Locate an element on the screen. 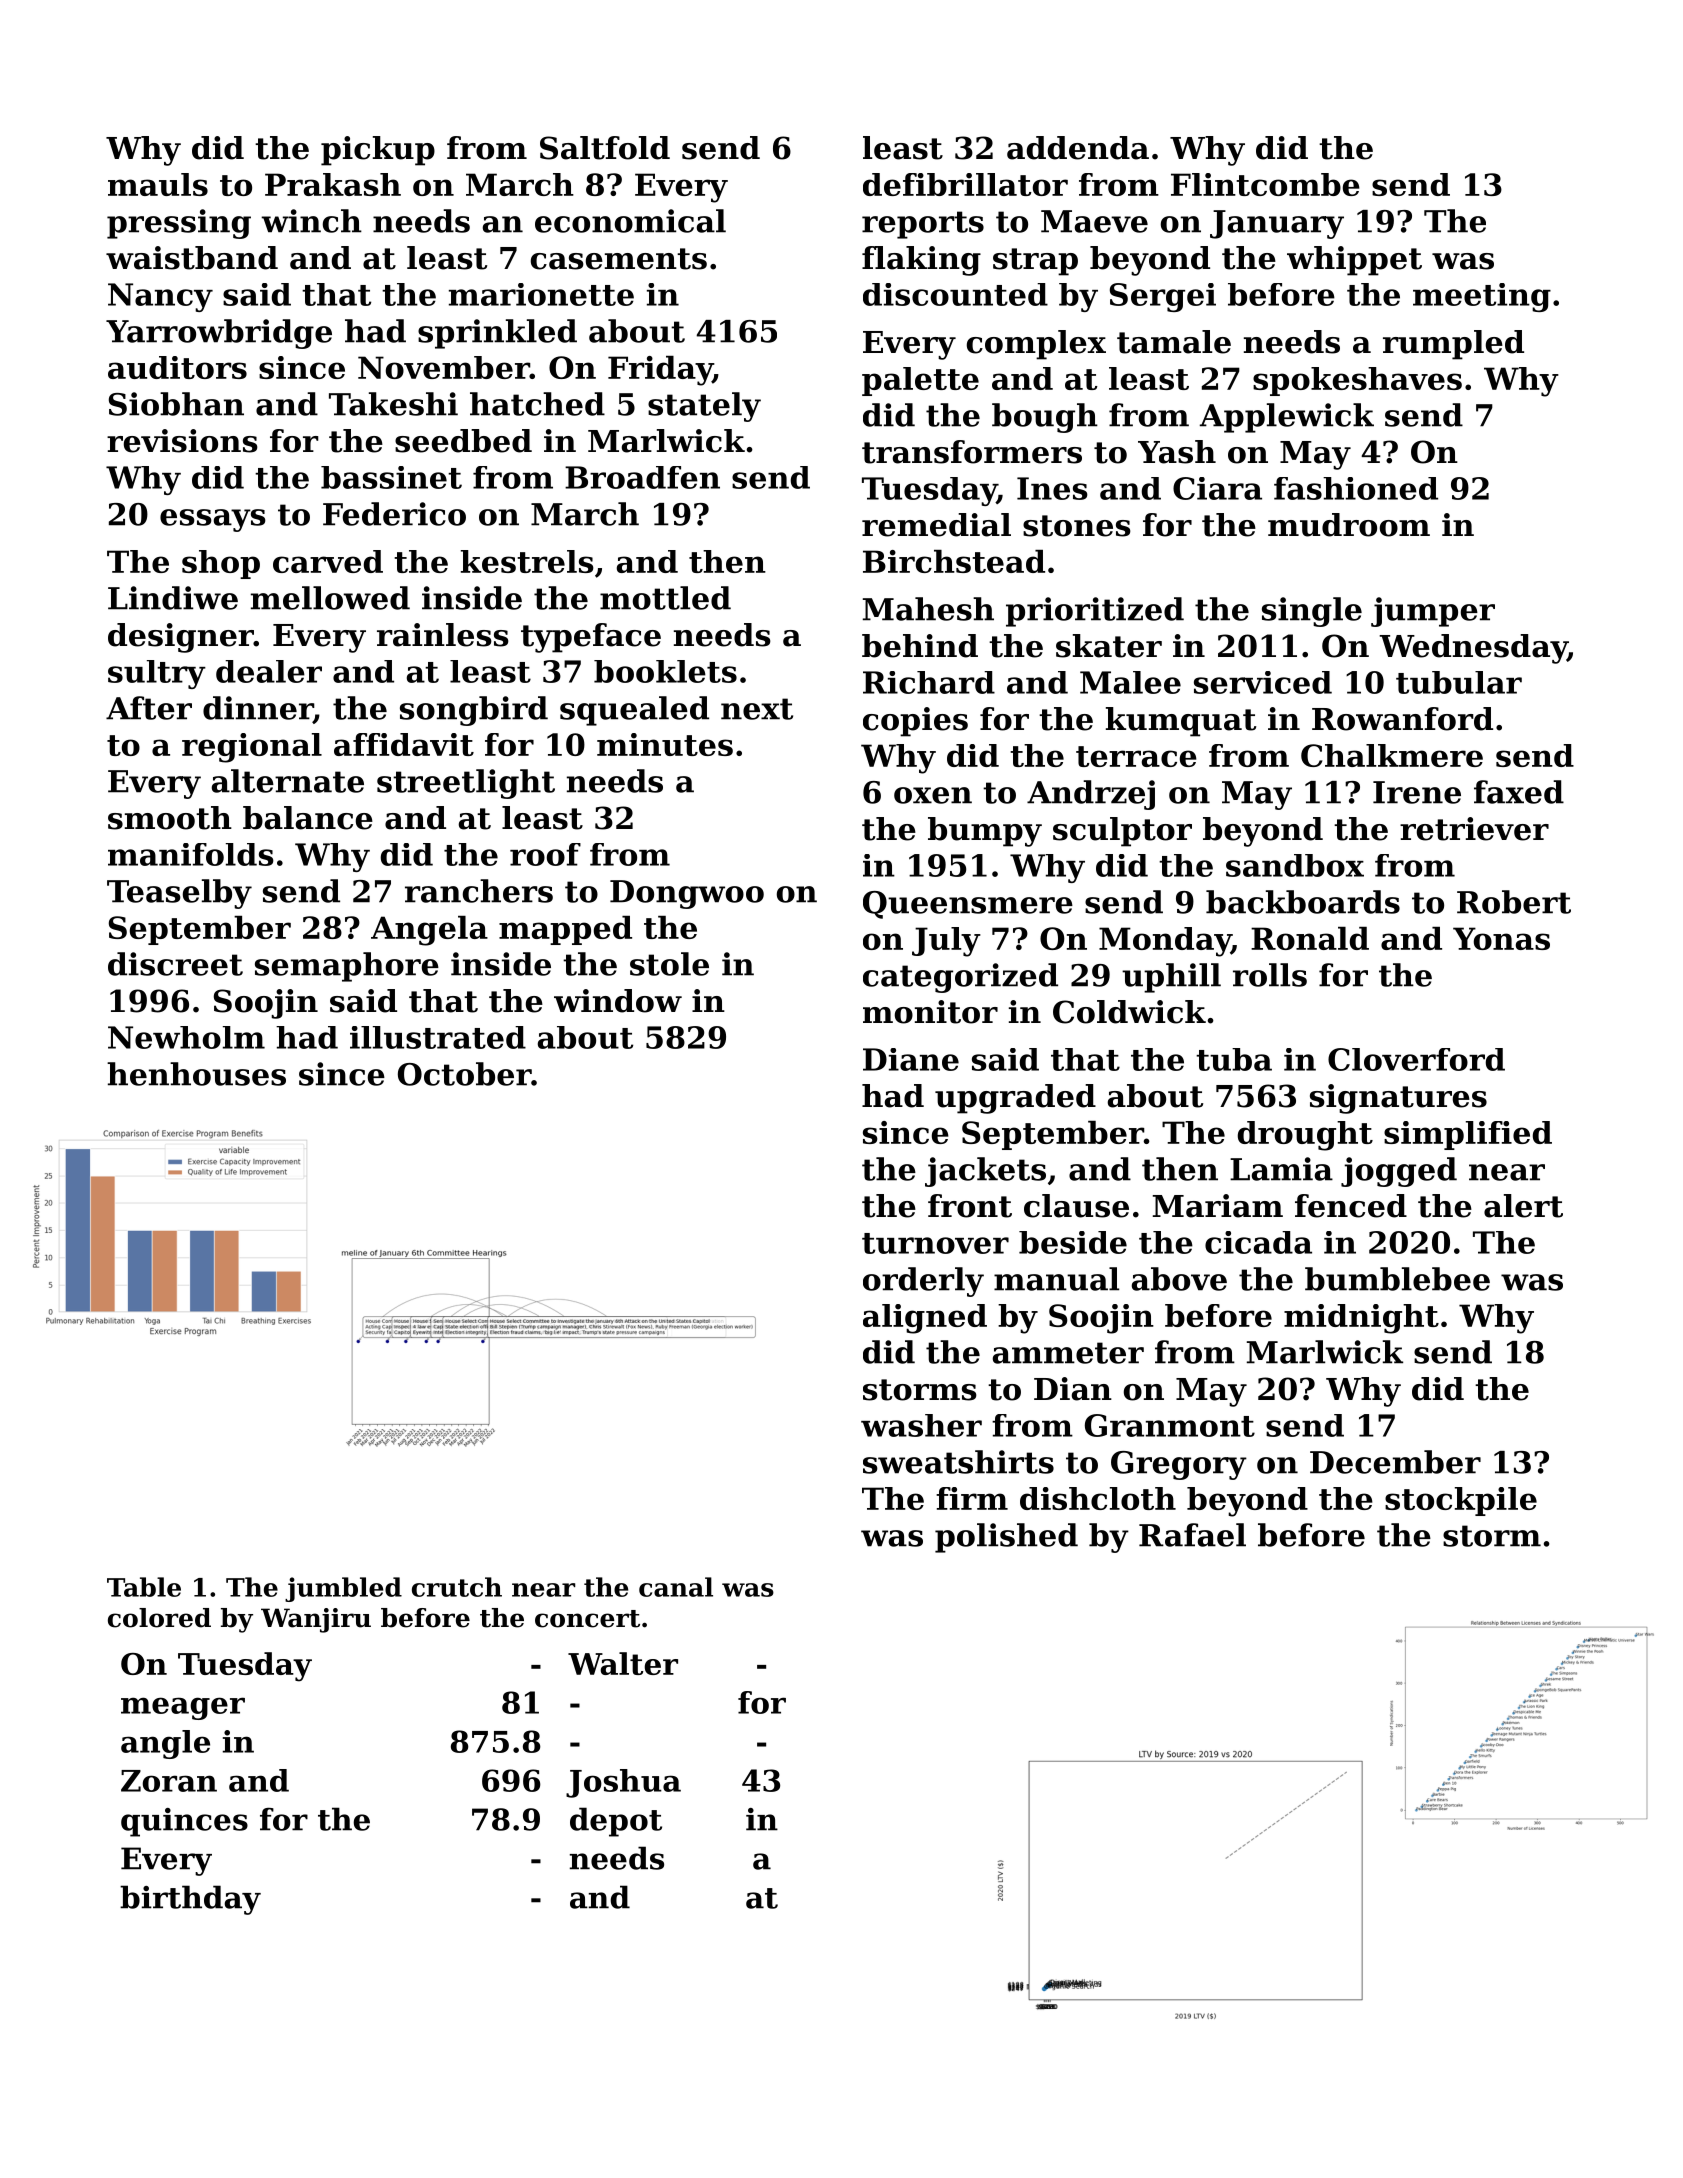 This screenshot has height=2178, width=1683. Newholm is located at coordinates (186, 1037).
